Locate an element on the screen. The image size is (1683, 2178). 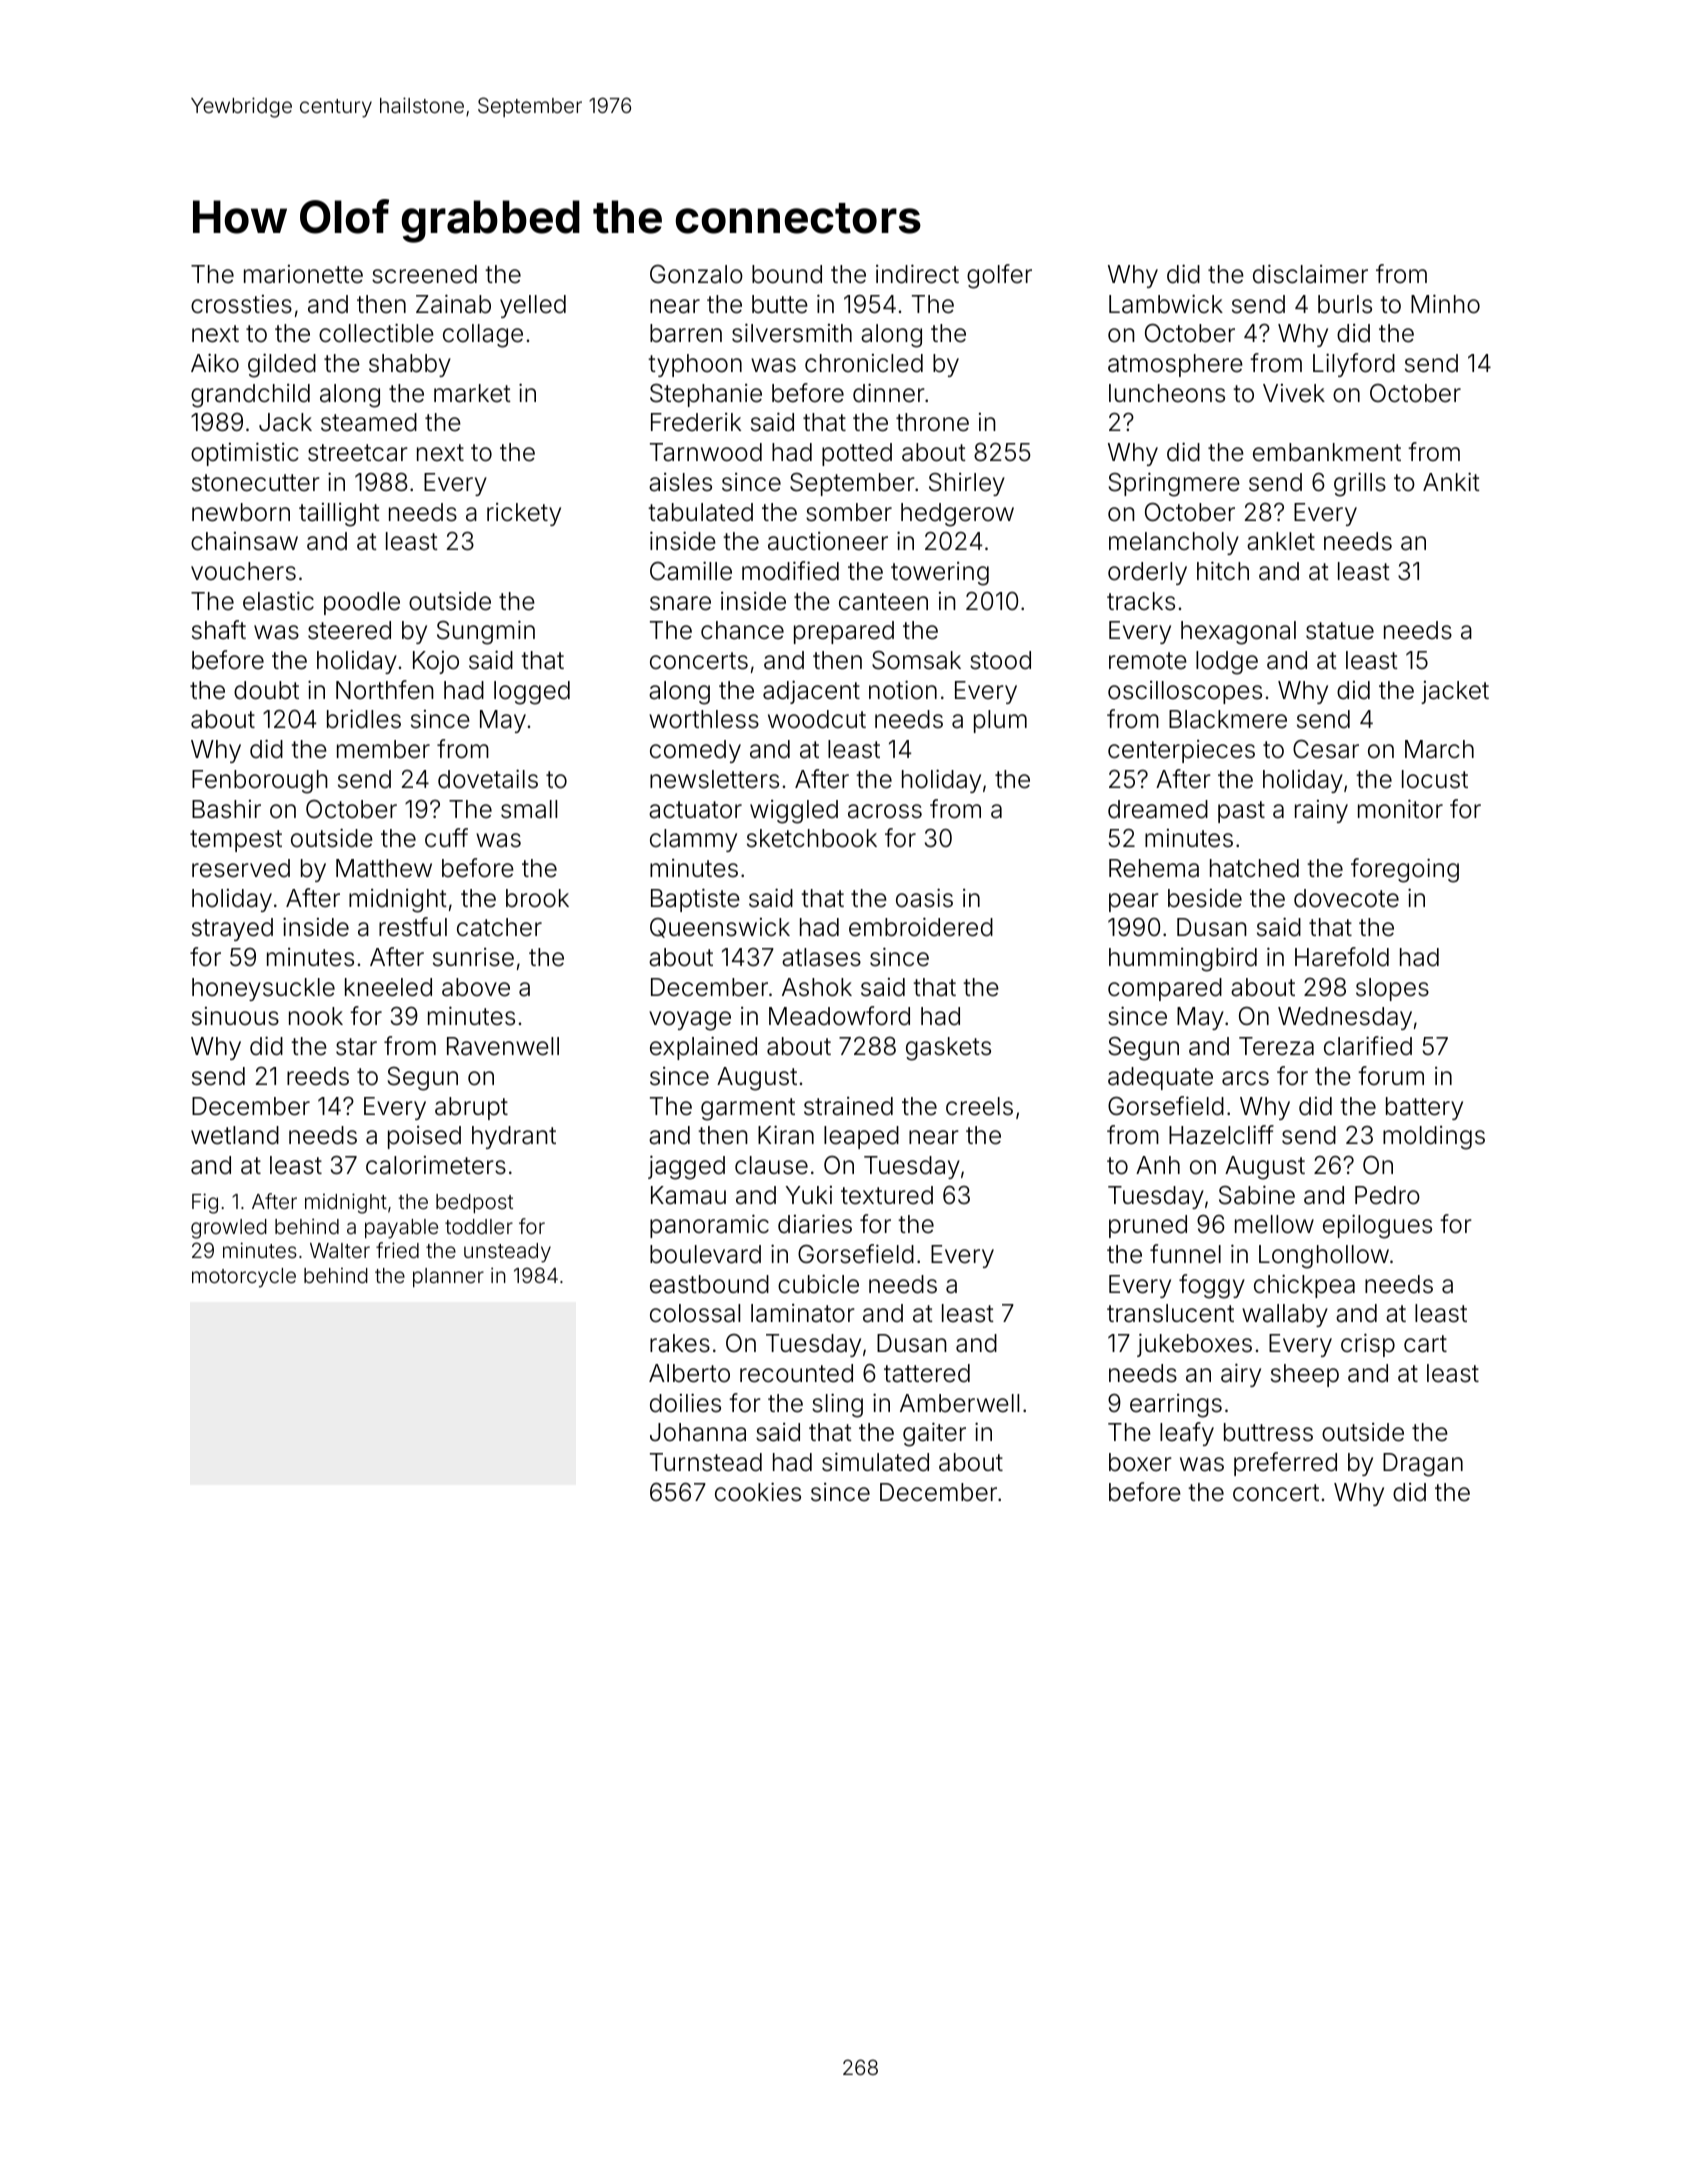
Wednesday is located at coordinates (1345, 1018).
